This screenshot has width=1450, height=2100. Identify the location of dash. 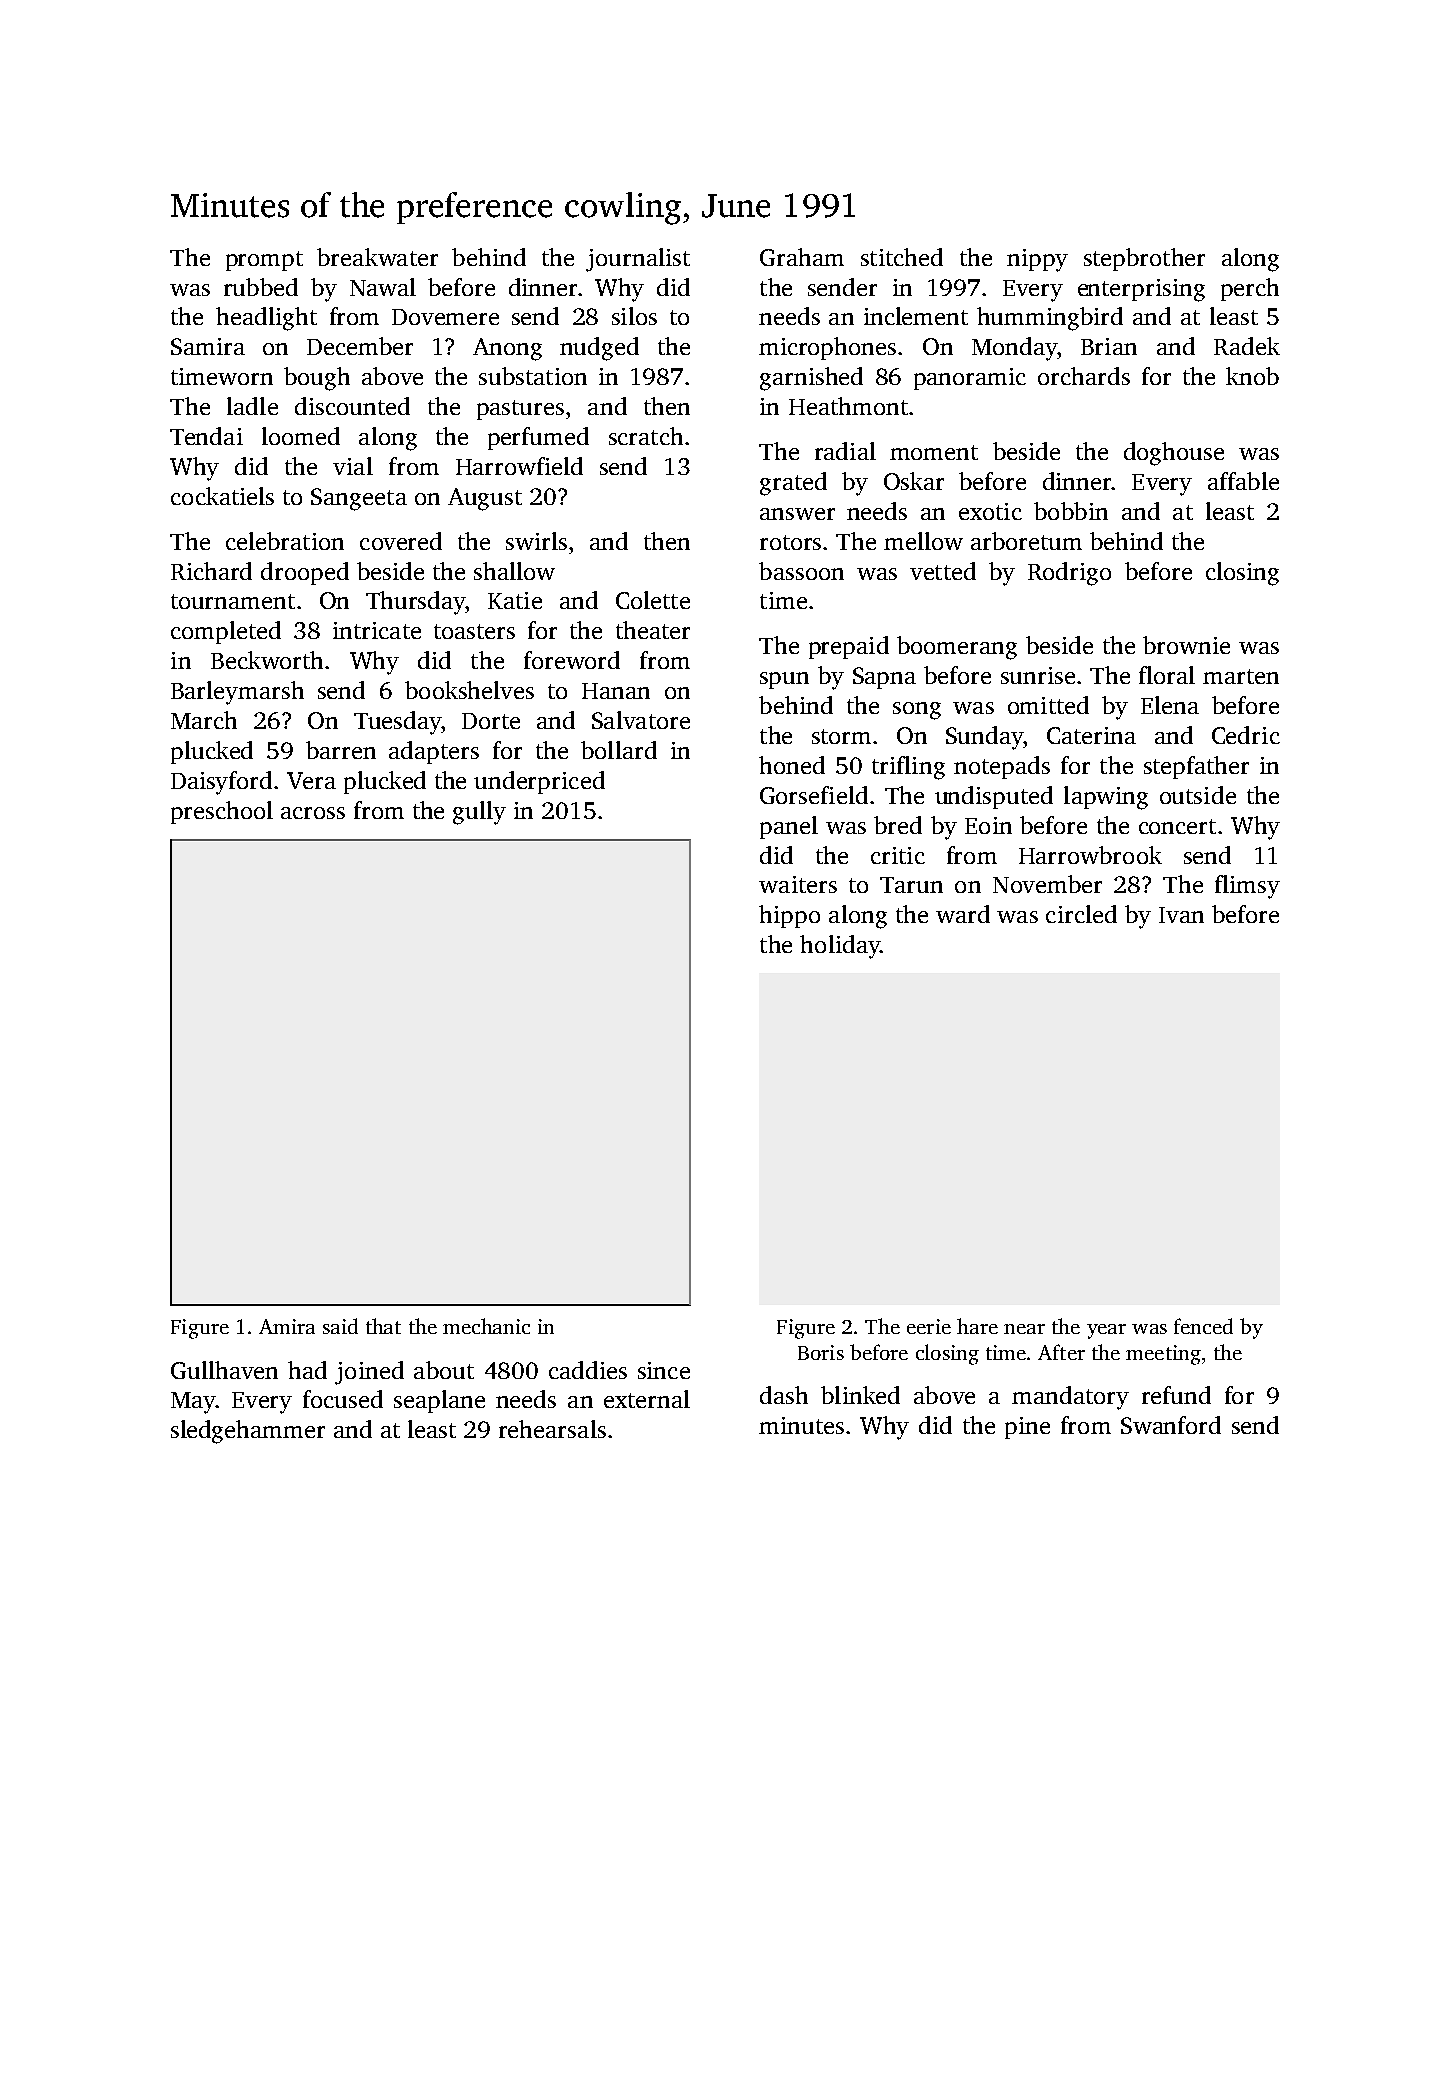
(784, 1395).
